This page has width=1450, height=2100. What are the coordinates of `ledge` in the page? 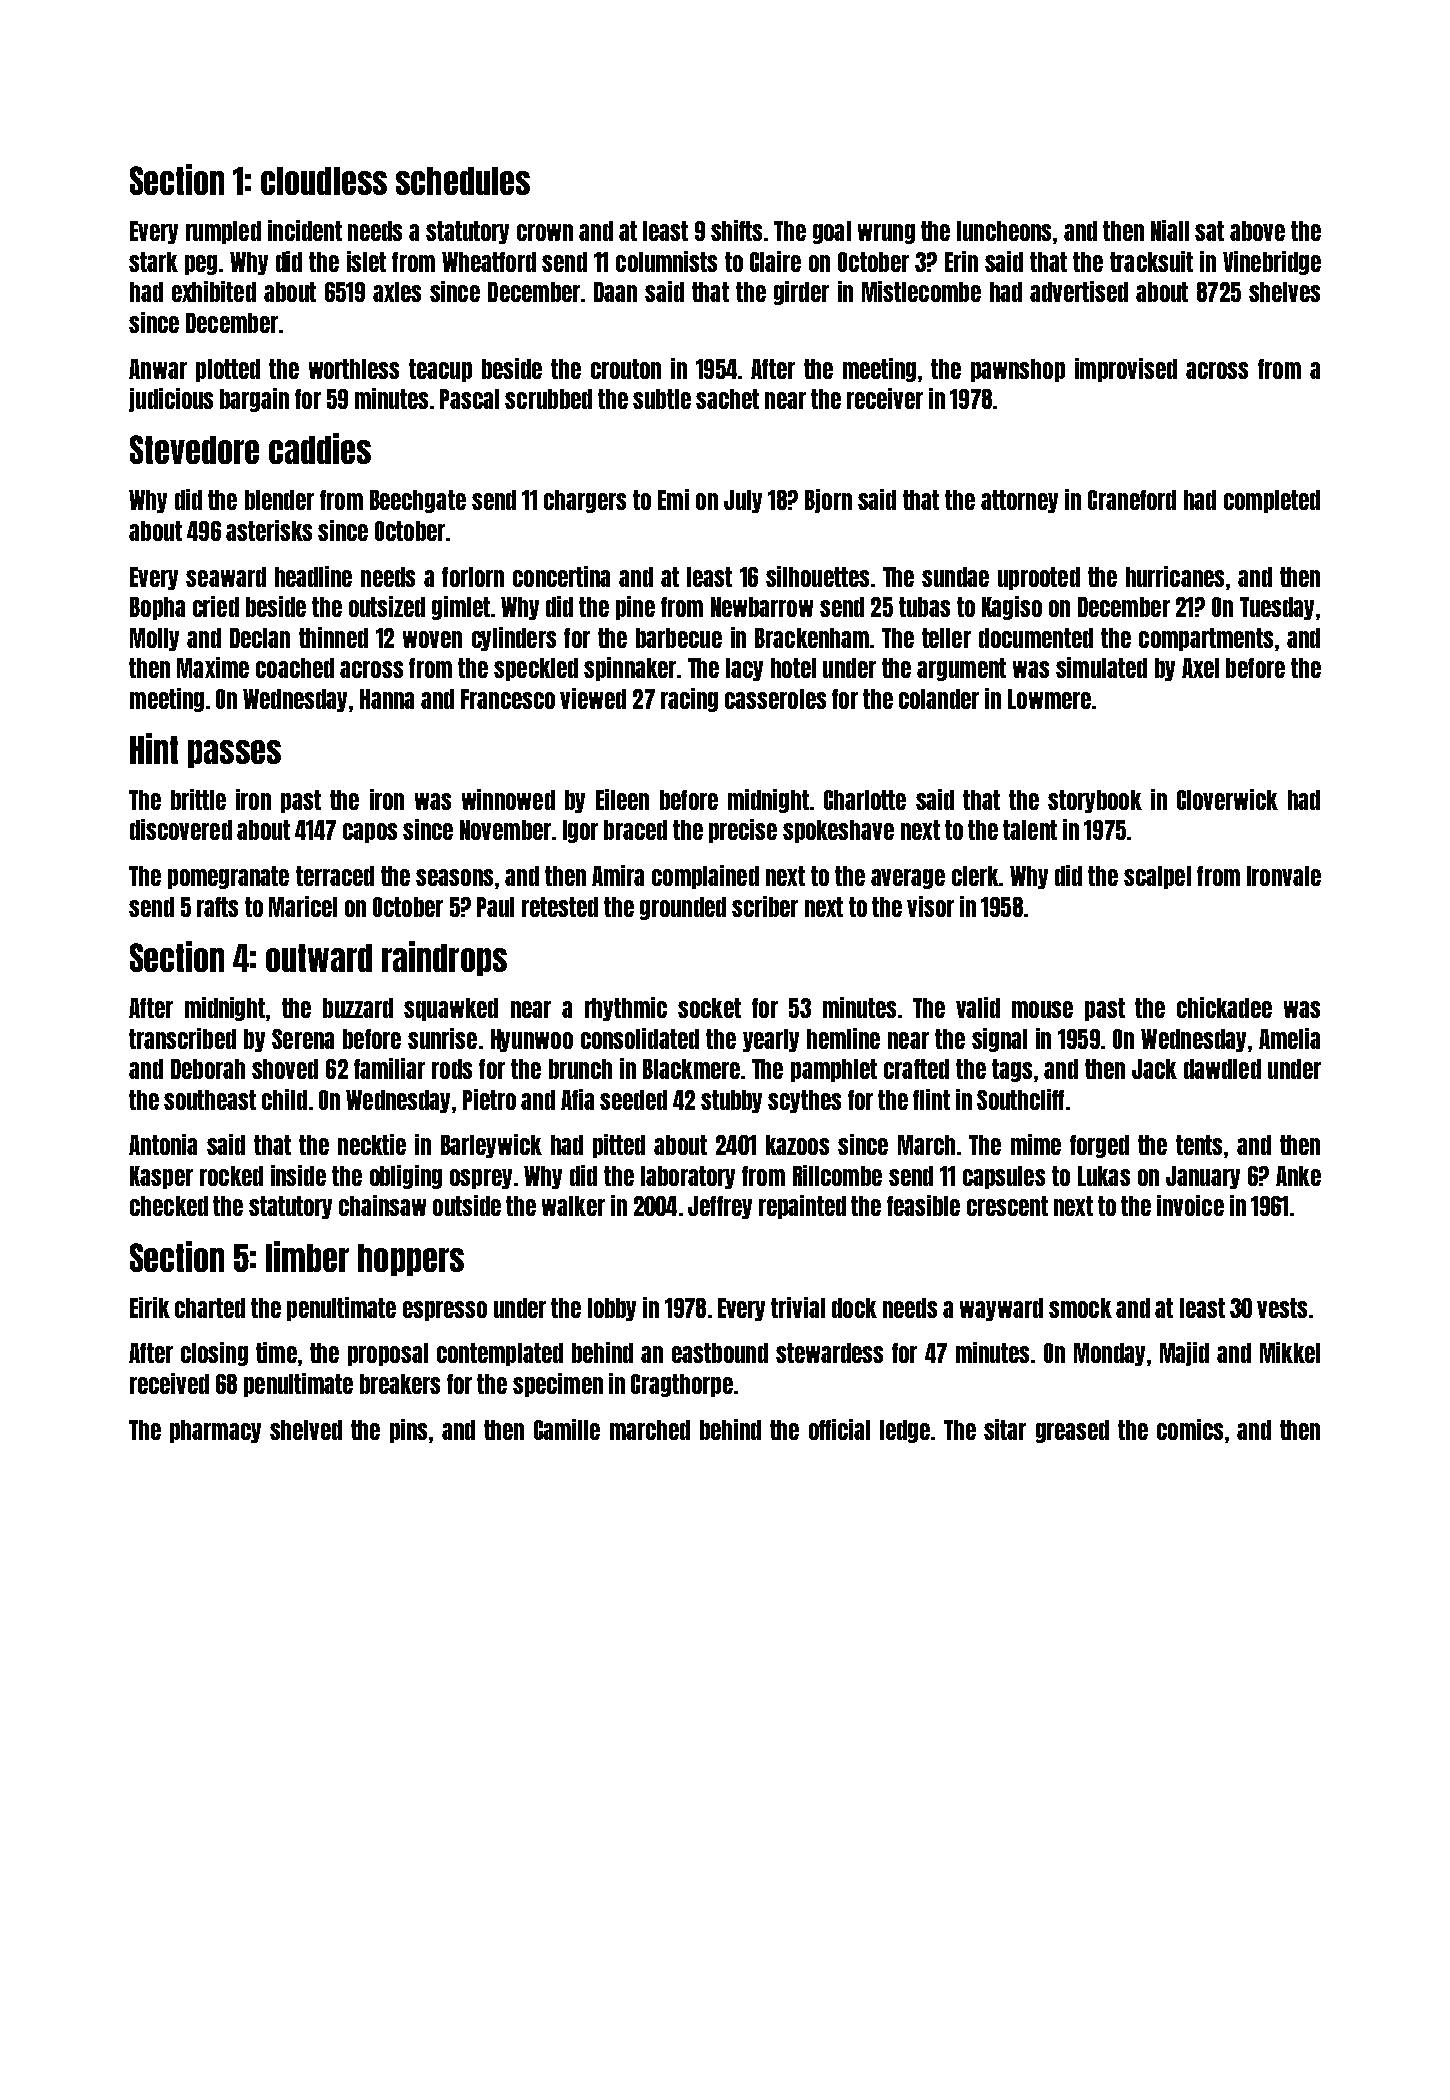 It's located at (905, 1431).
